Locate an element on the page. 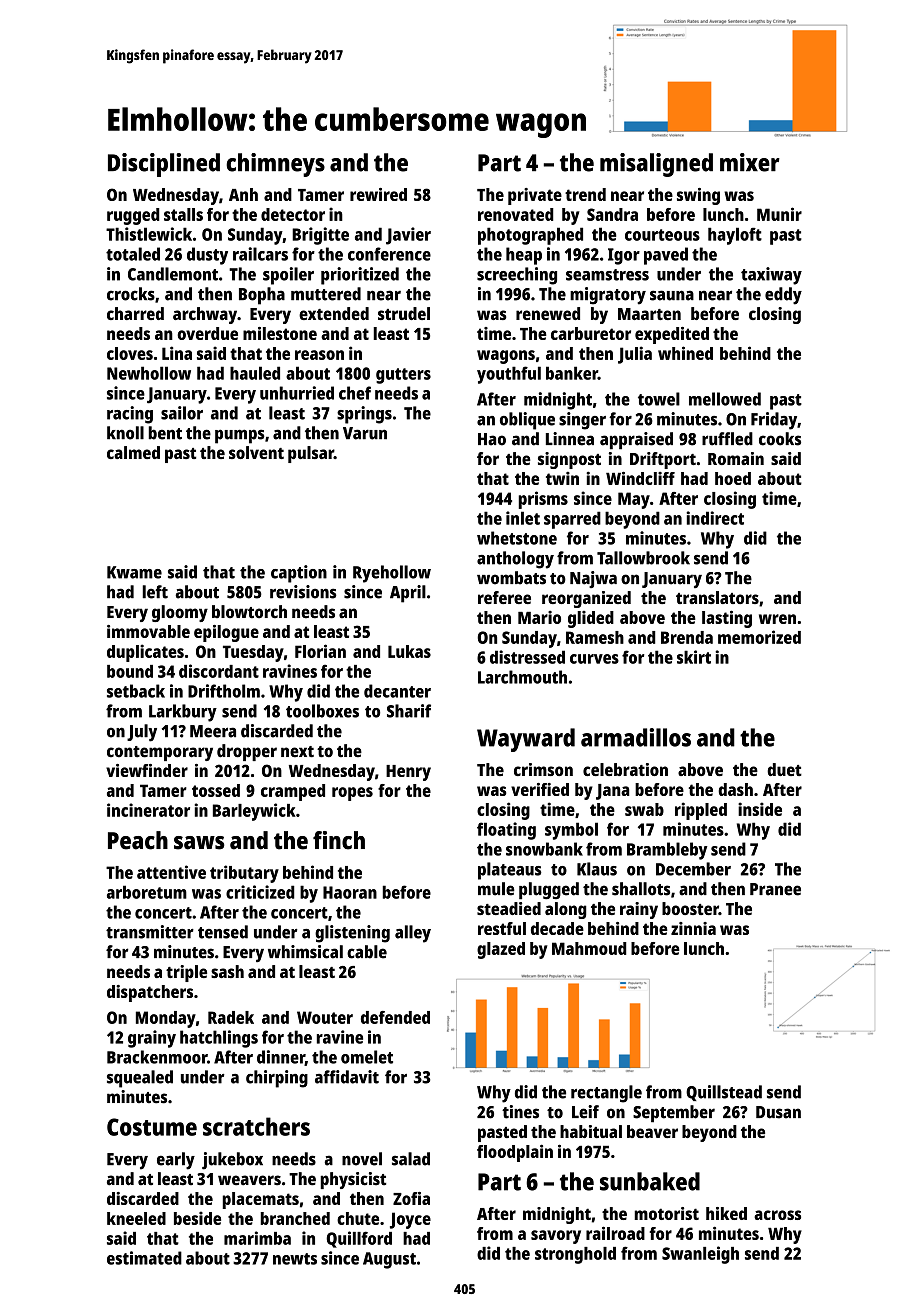  Munir is located at coordinates (779, 214).
